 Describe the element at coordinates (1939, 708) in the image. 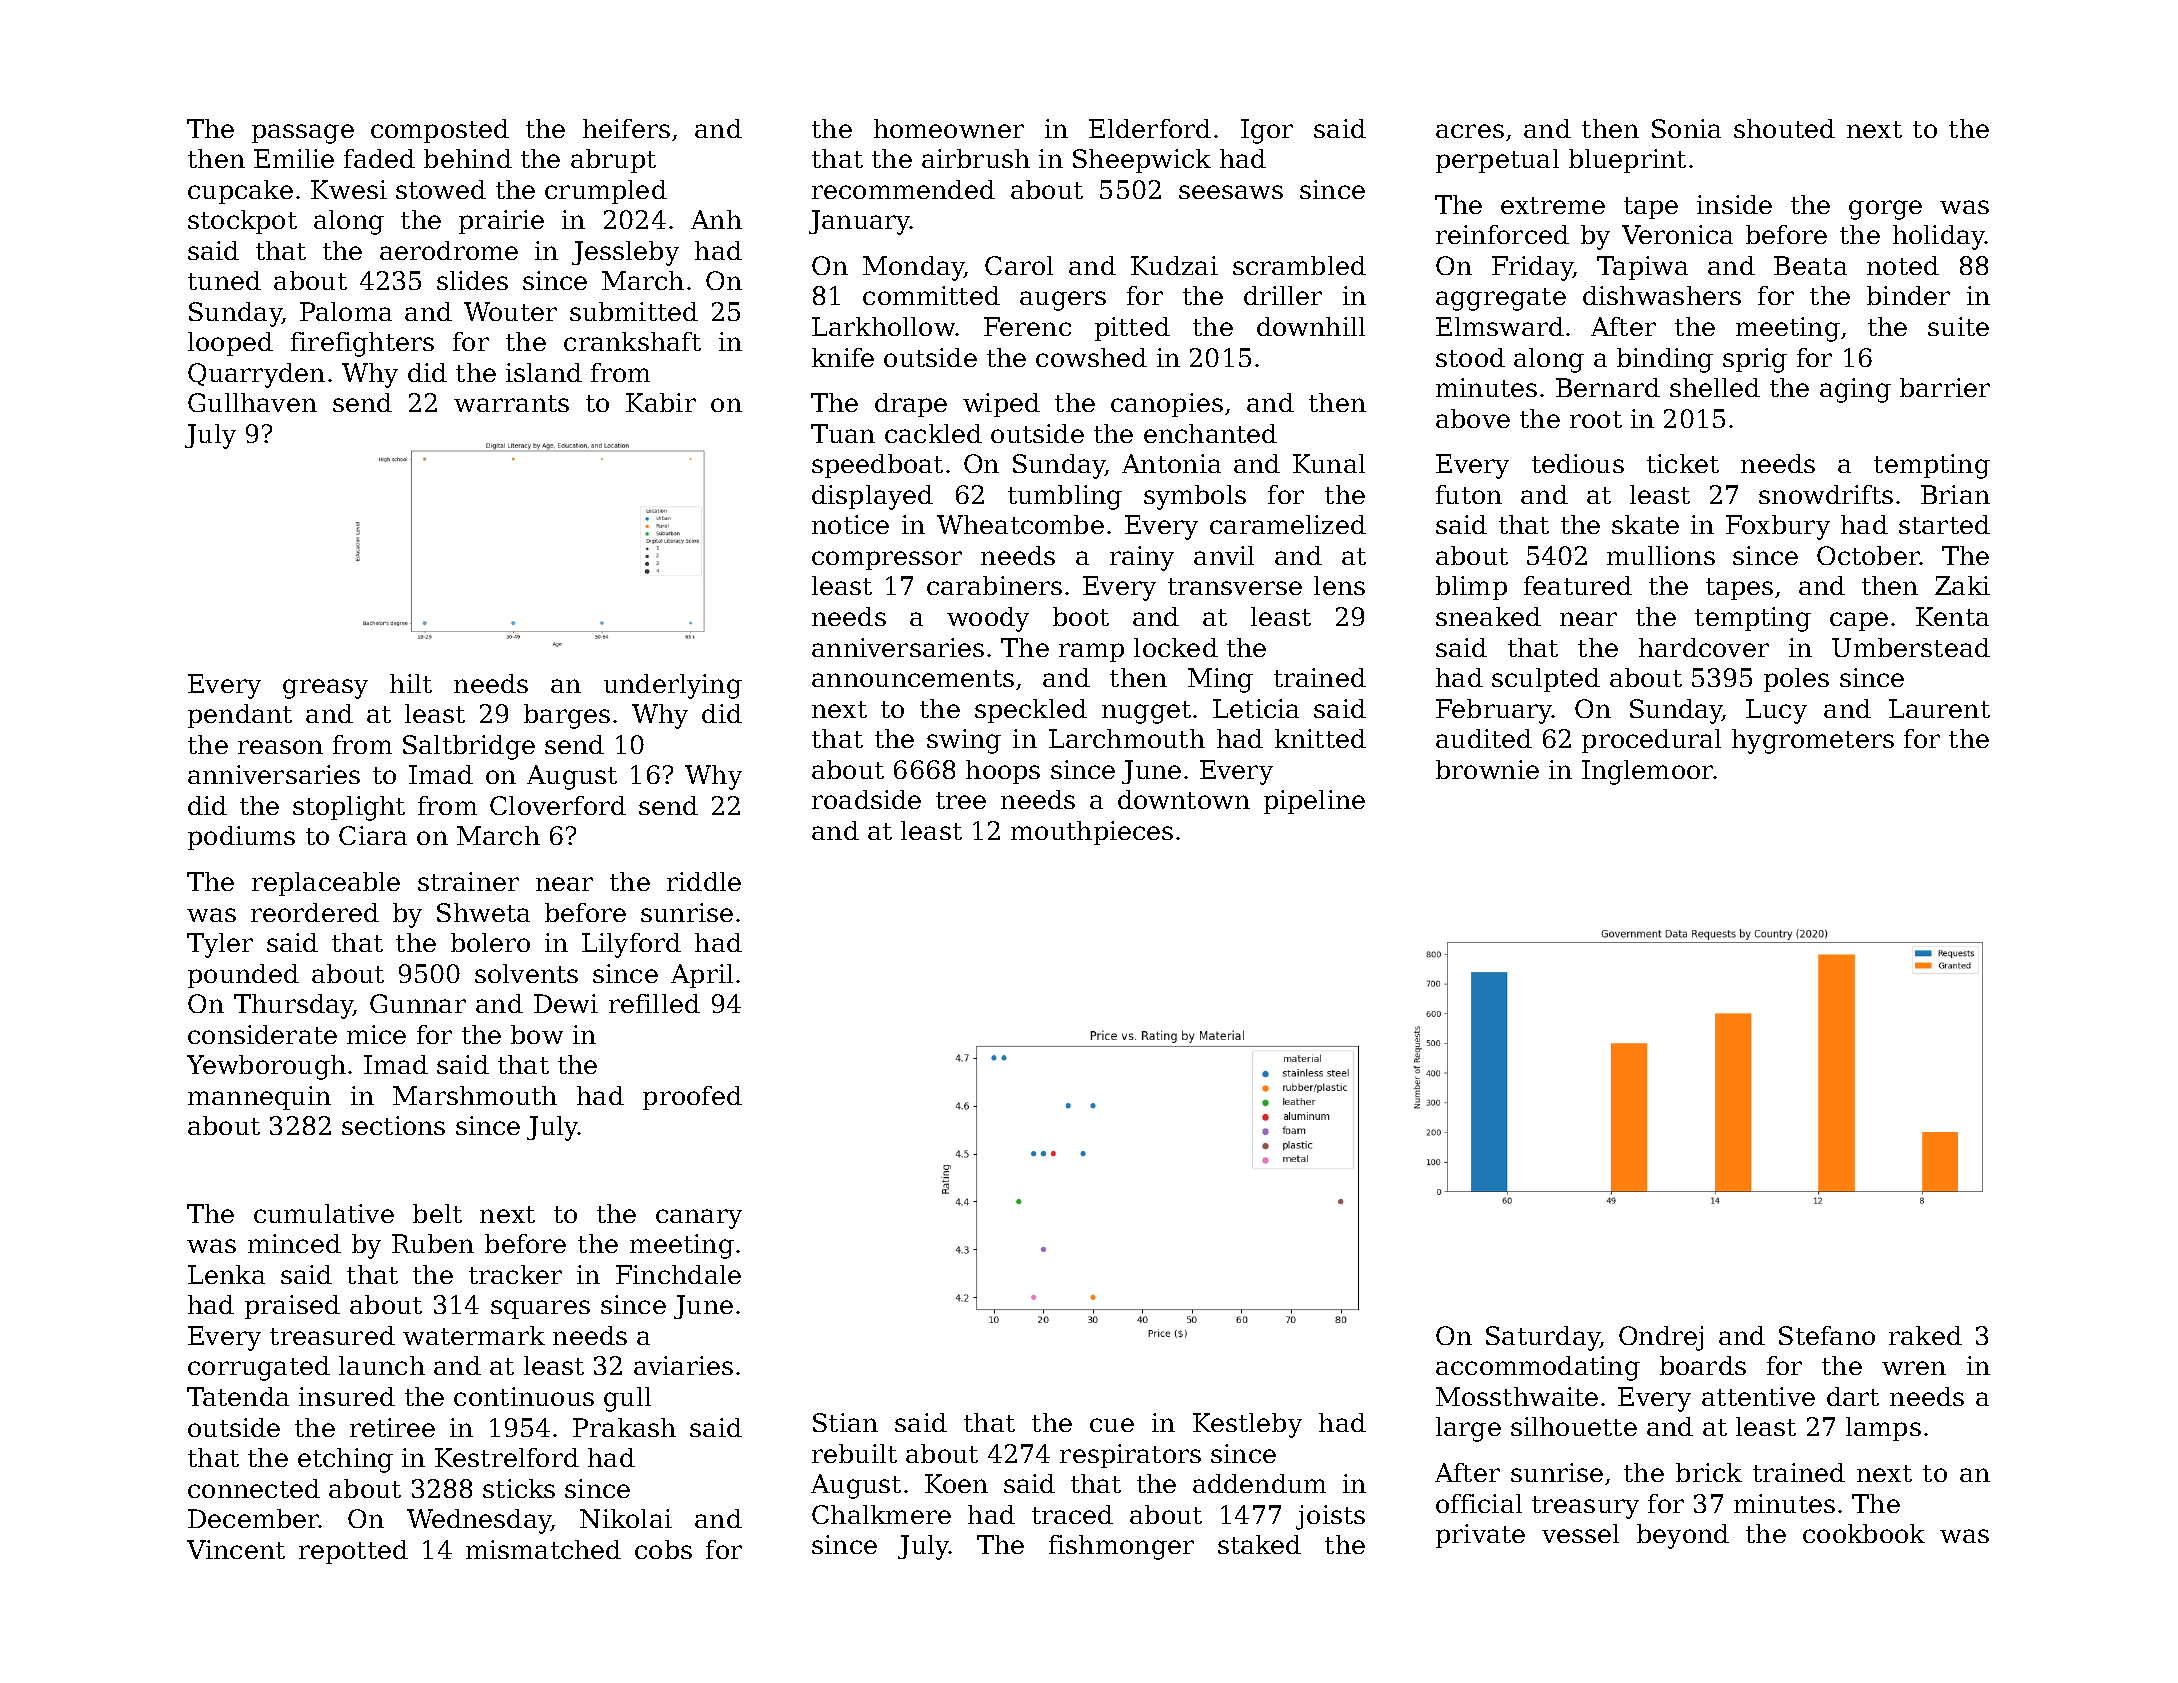

I see `Laurent` at that location.
